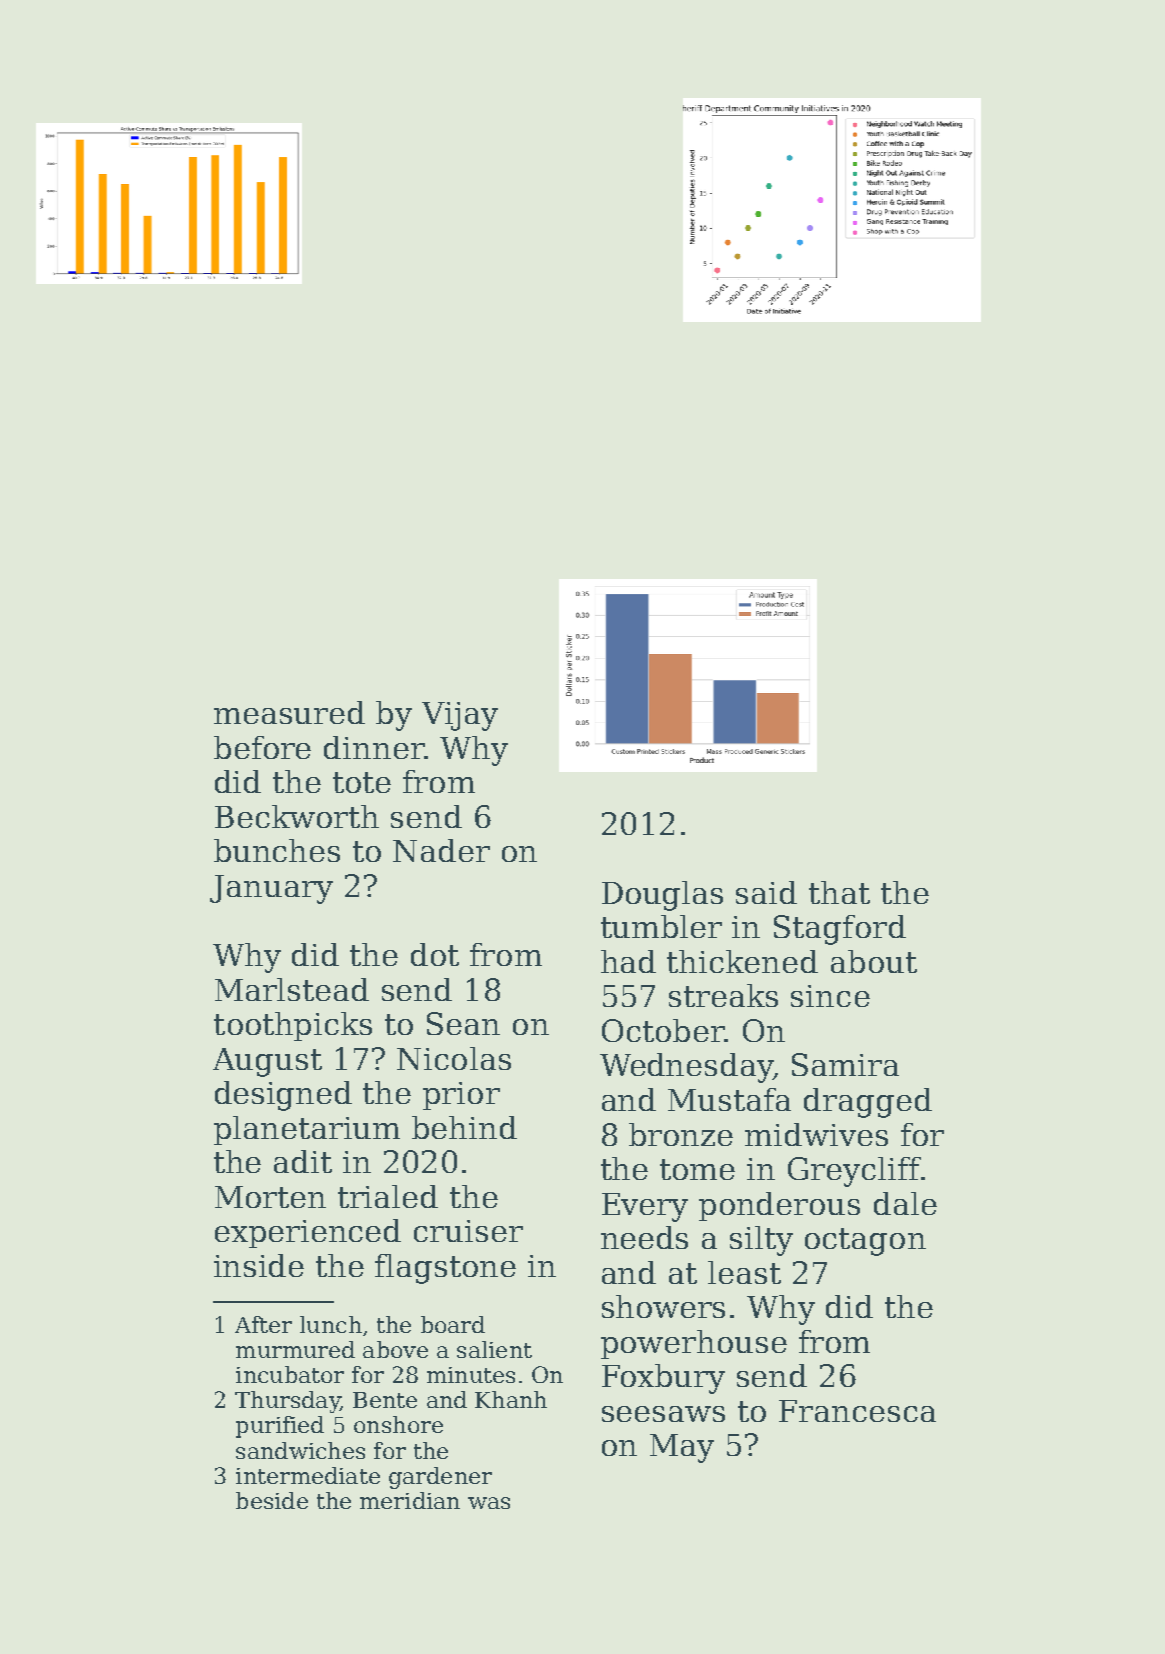 The height and width of the screenshot is (1654, 1165). I want to click on After, so click(263, 1324).
